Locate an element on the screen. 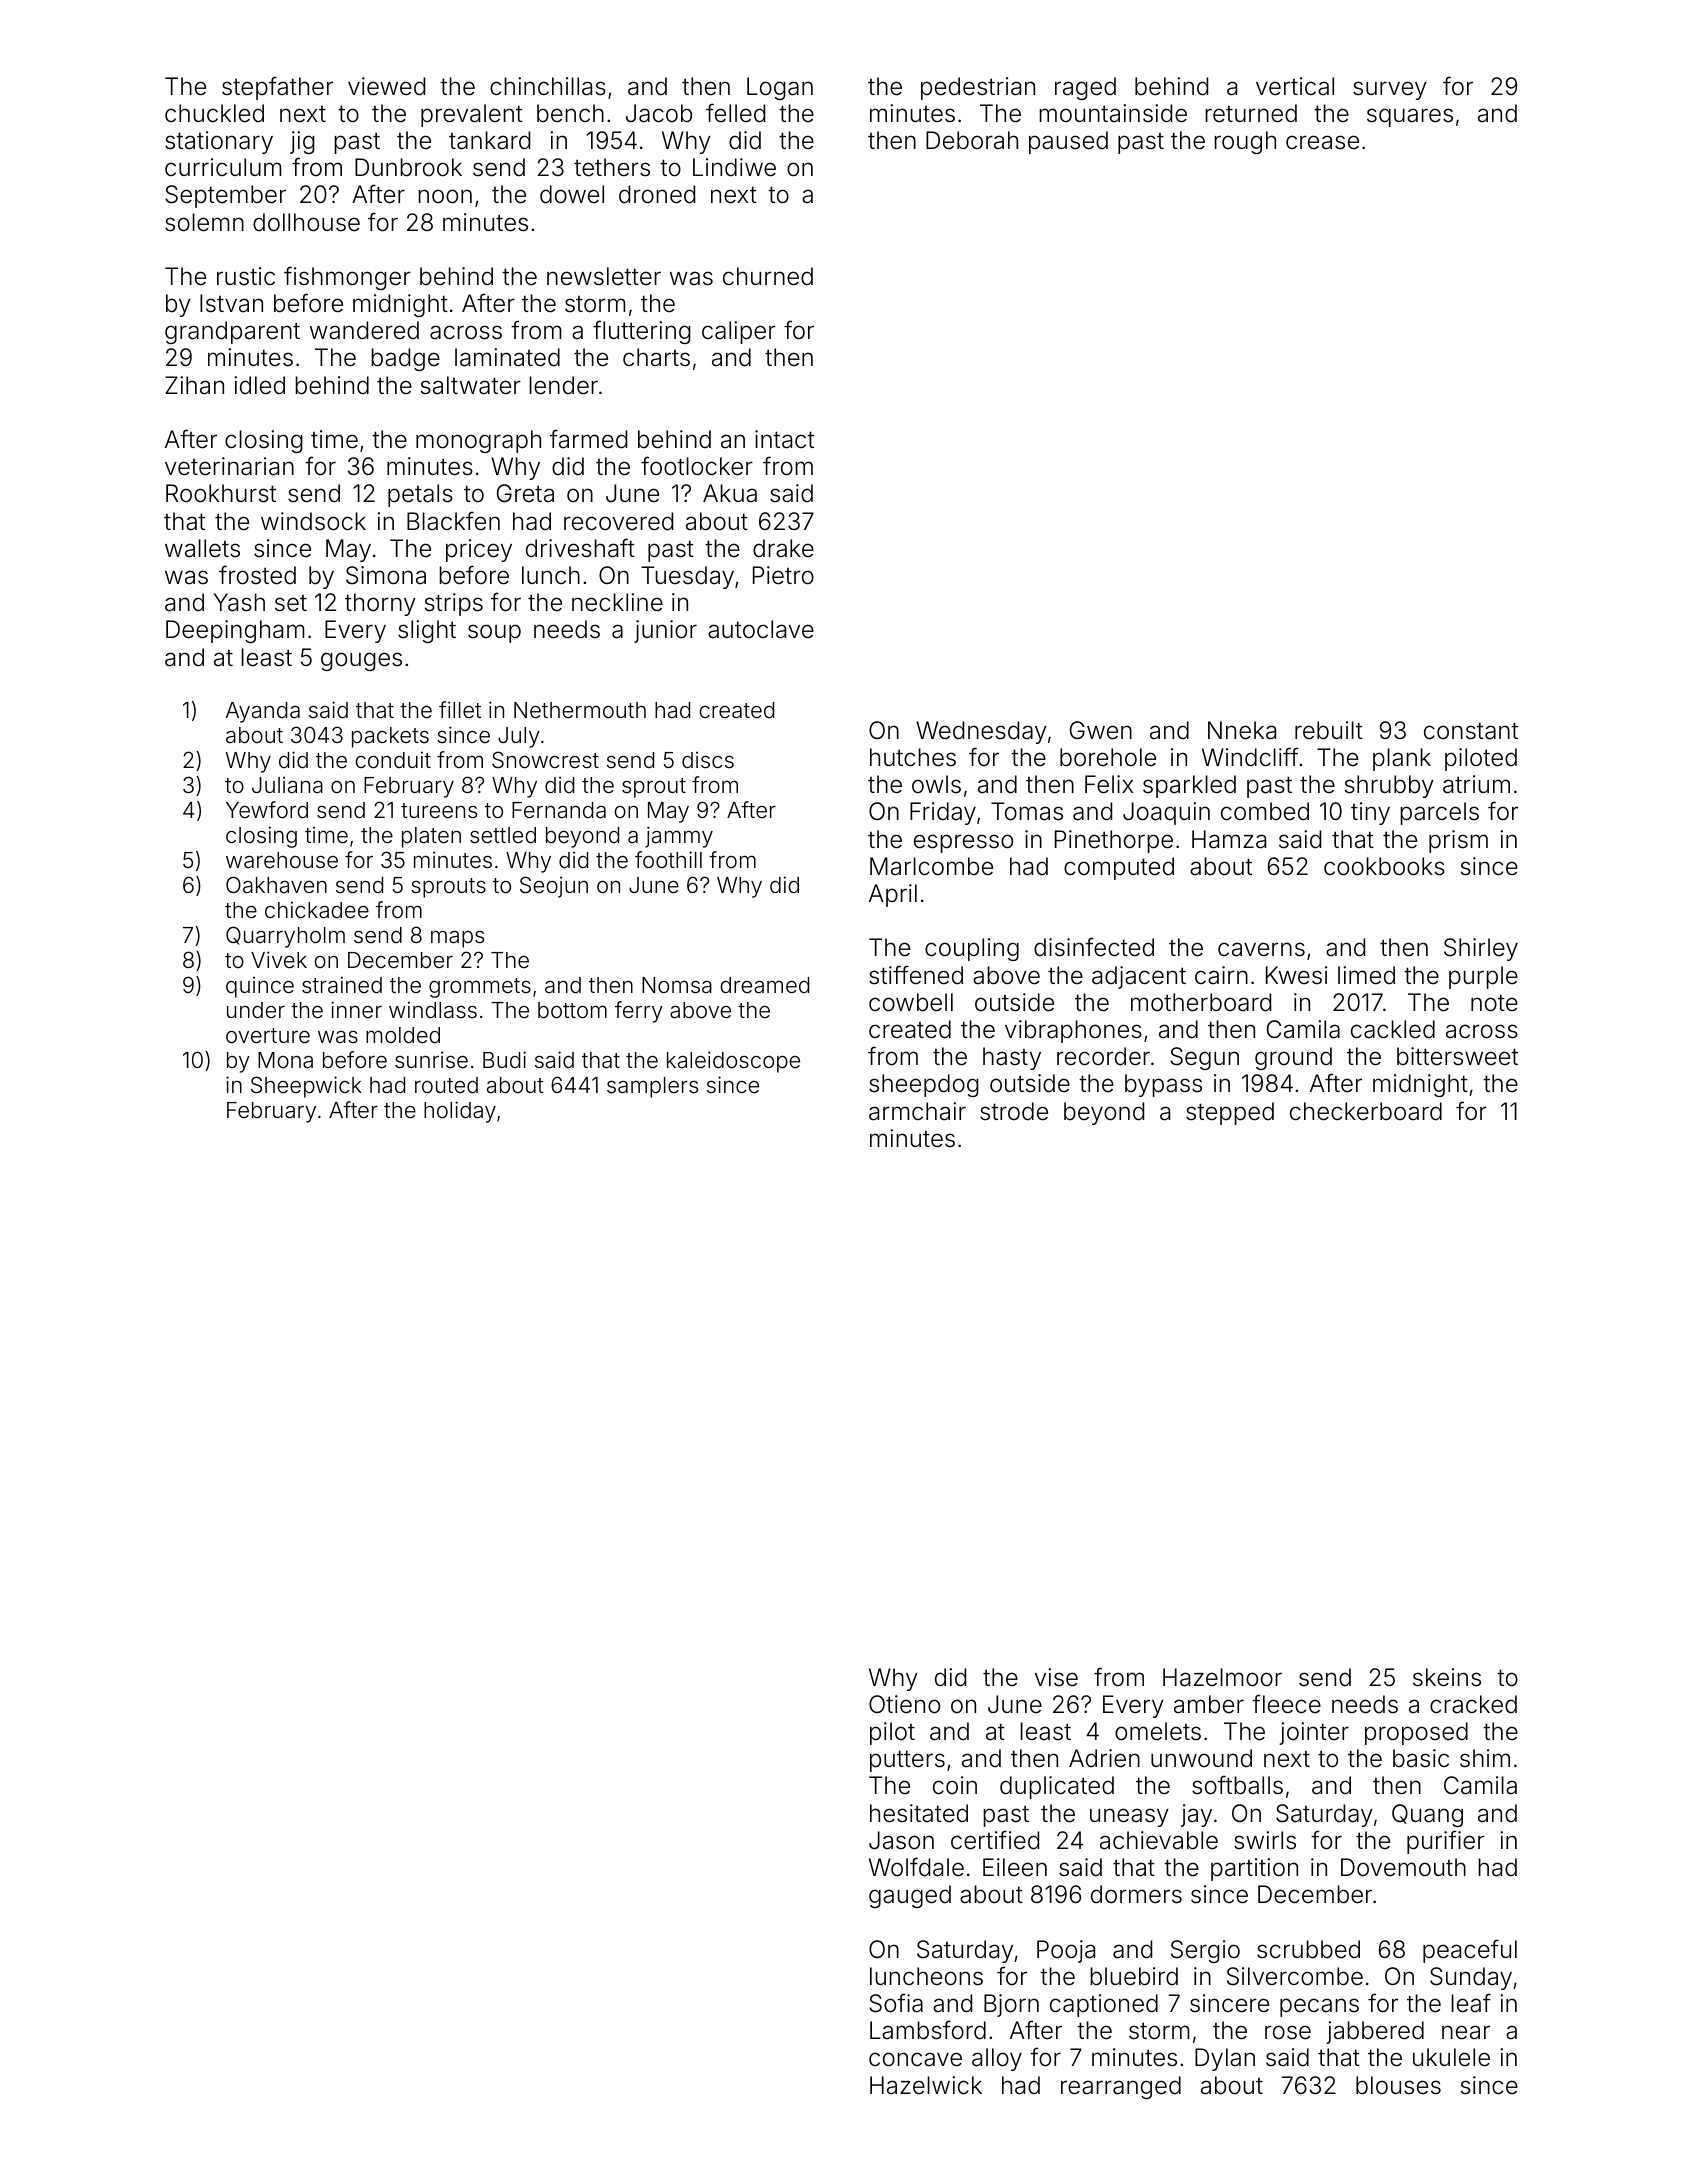 The image size is (1683, 2178). Pietro is located at coordinates (783, 575).
